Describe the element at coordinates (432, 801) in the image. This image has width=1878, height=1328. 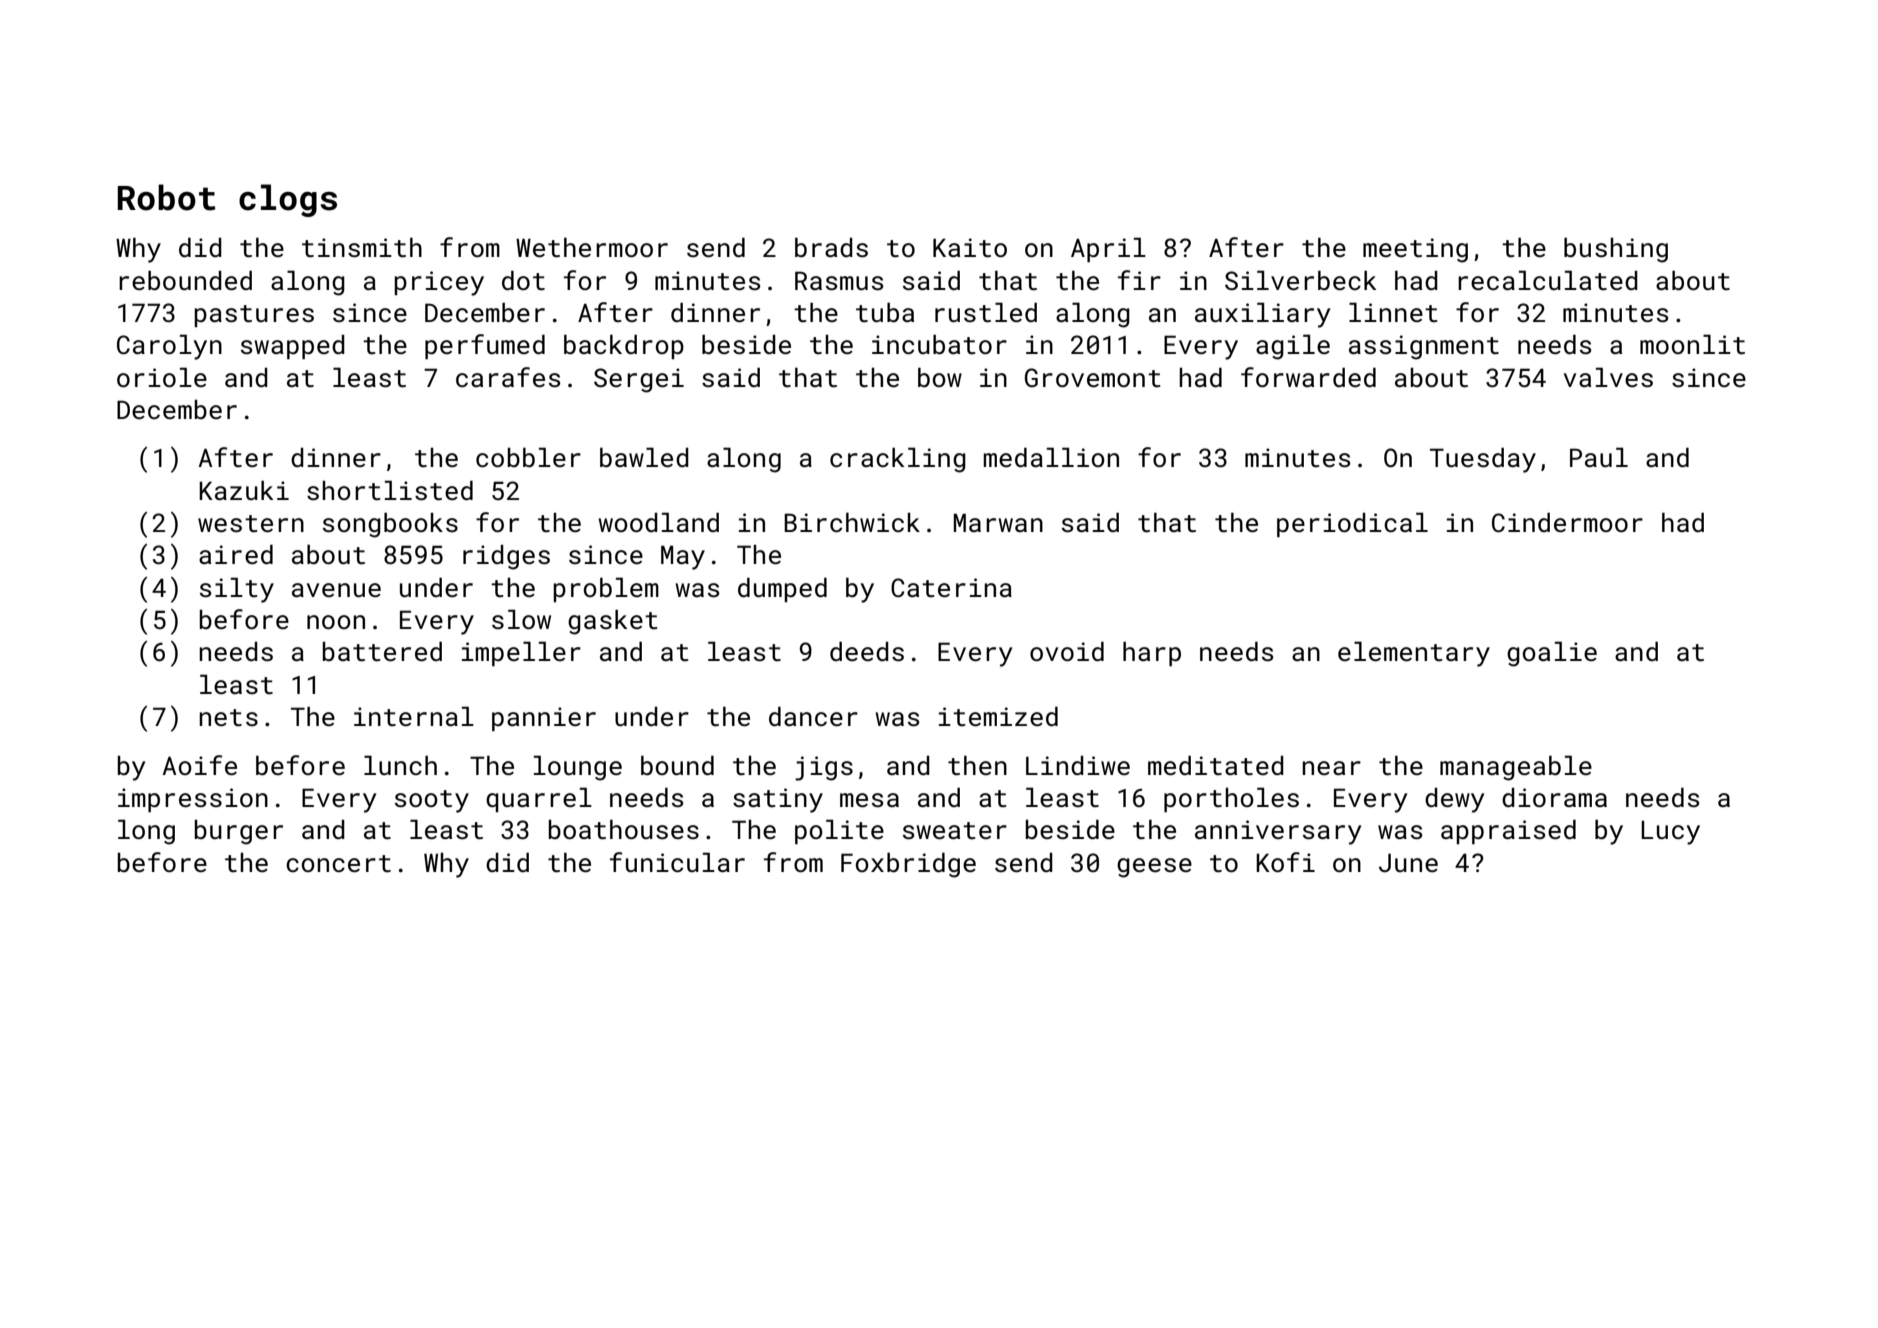
I see `sooty` at that location.
